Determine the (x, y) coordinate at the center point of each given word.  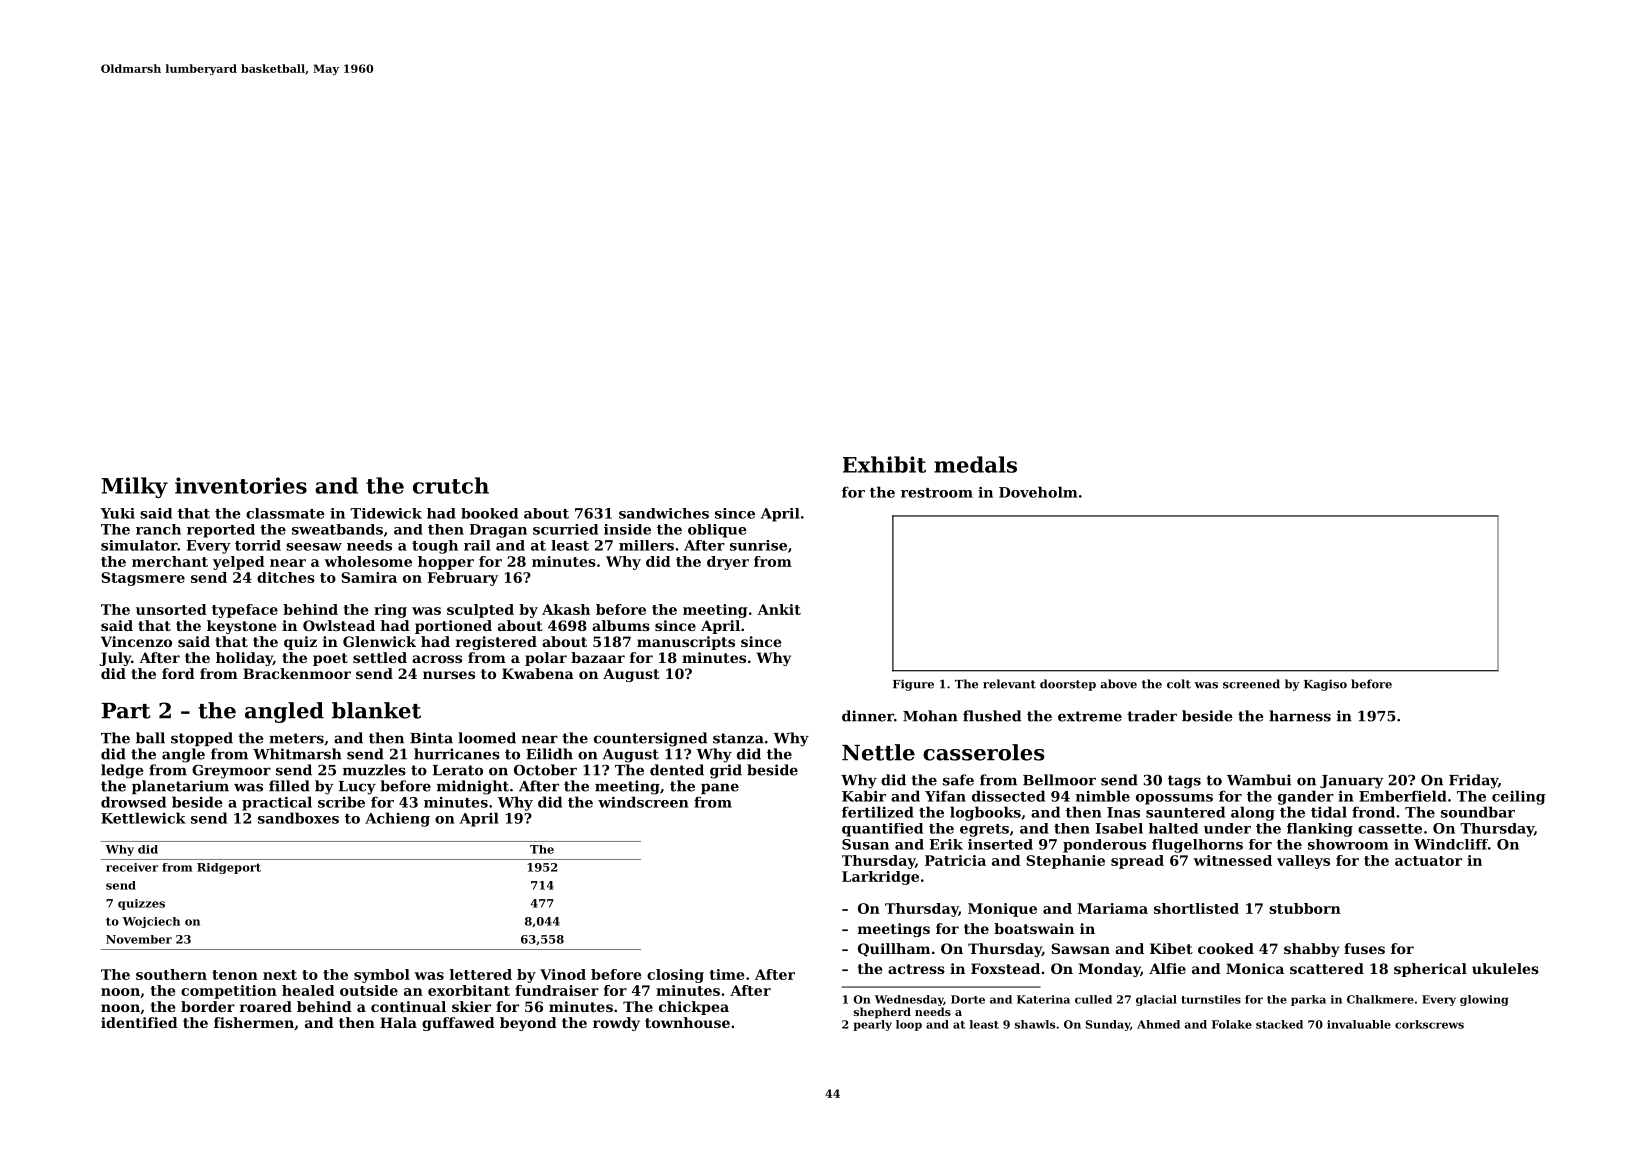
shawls (1035, 1024)
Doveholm (1038, 492)
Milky (134, 487)
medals (975, 464)
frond (1373, 812)
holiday (244, 659)
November (139, 939)
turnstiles (1211, 999)
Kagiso (1325, 685)
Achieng (397, 819)
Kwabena (538, 673)
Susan (865, 844)
